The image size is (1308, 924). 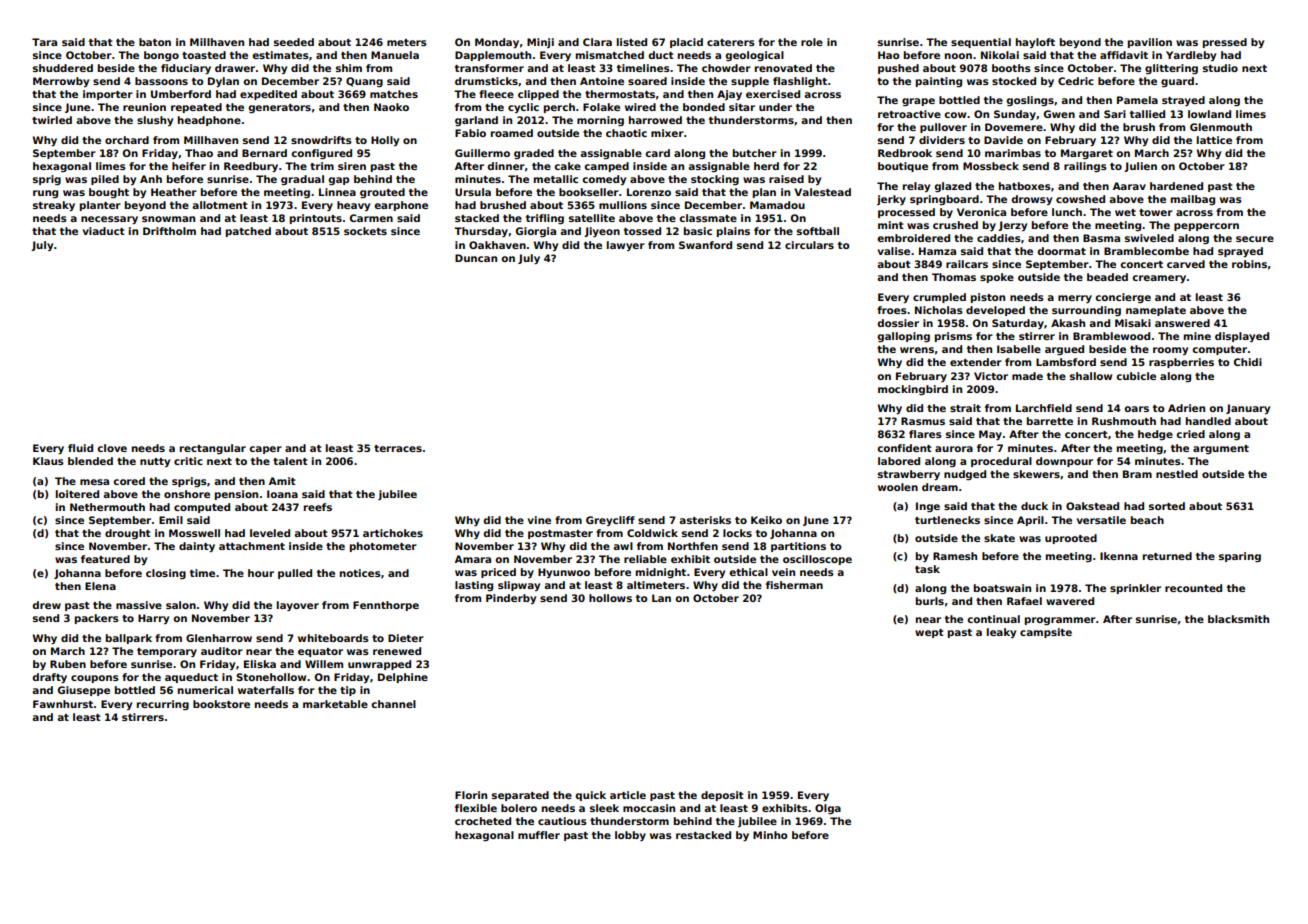 What do you see at coordinates (667, 133) in the screenshot?
I see `mixer` at bounding box center [667, 133].
